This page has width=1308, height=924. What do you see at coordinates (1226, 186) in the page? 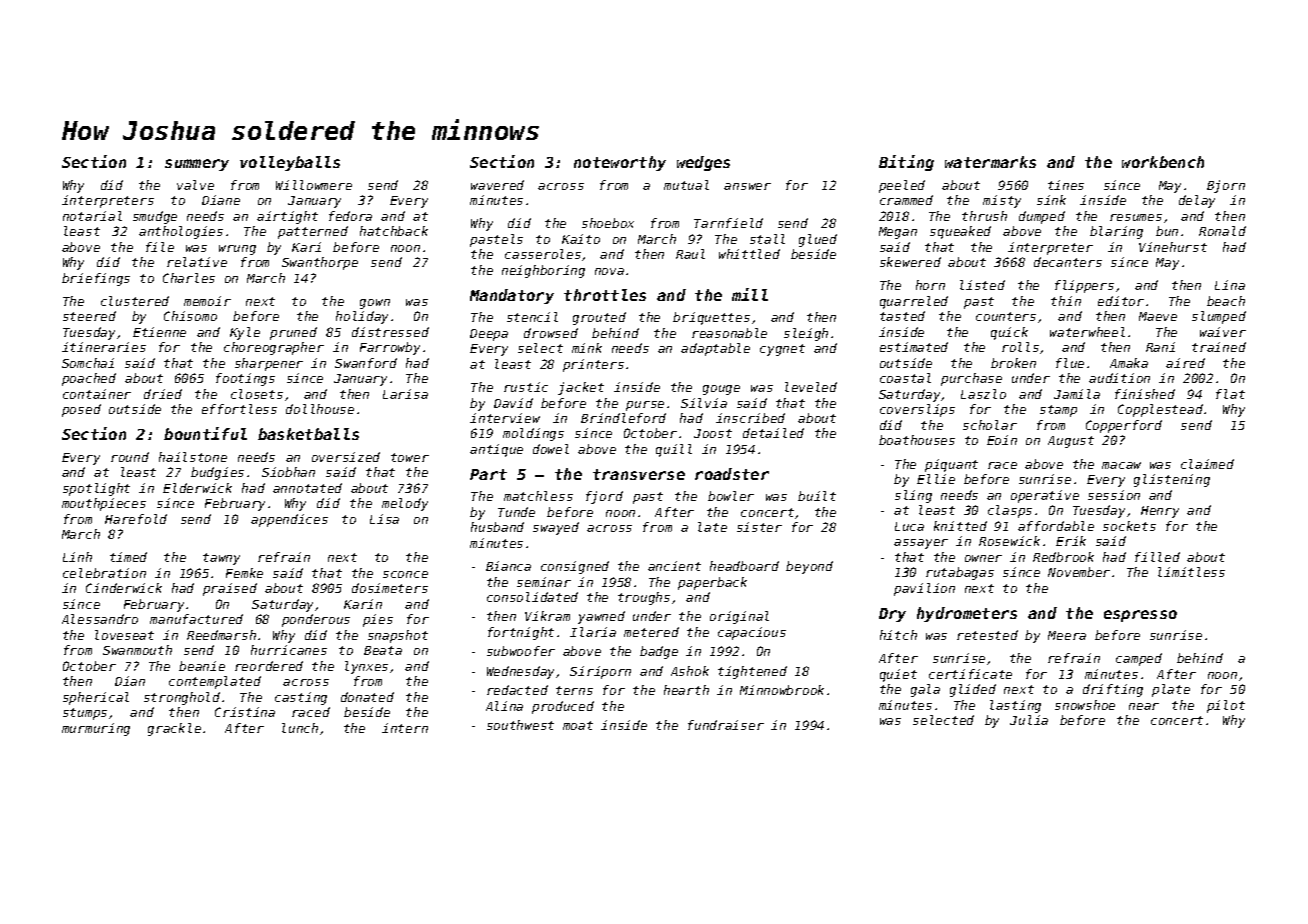
I see `Bjorn` at bounding box center [1226, 186].
